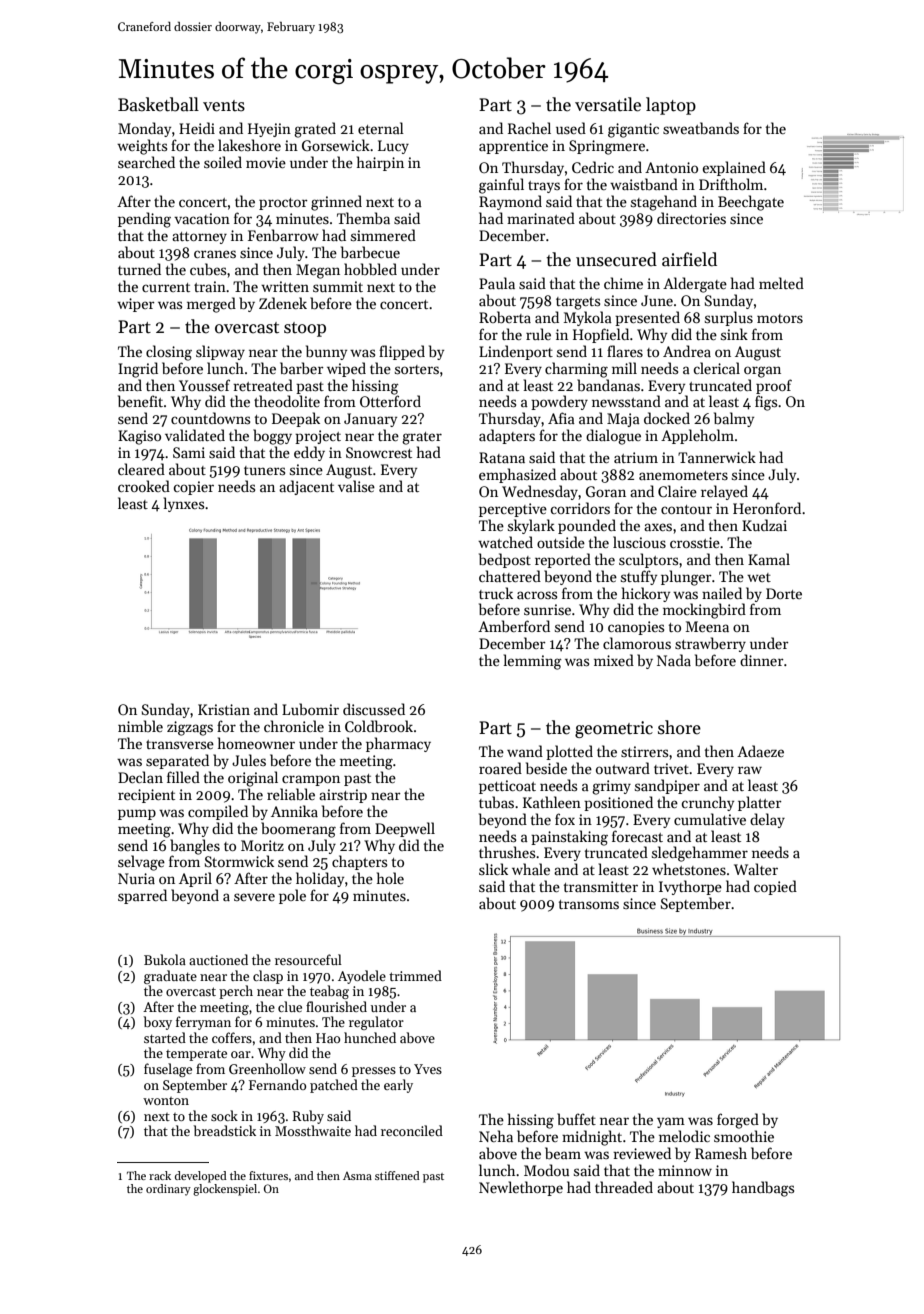 The width and height of the screenshot is (924, 1314). Describe the element at coordinates (762, 660) in the screenshot. I see `dinner` at that location.
